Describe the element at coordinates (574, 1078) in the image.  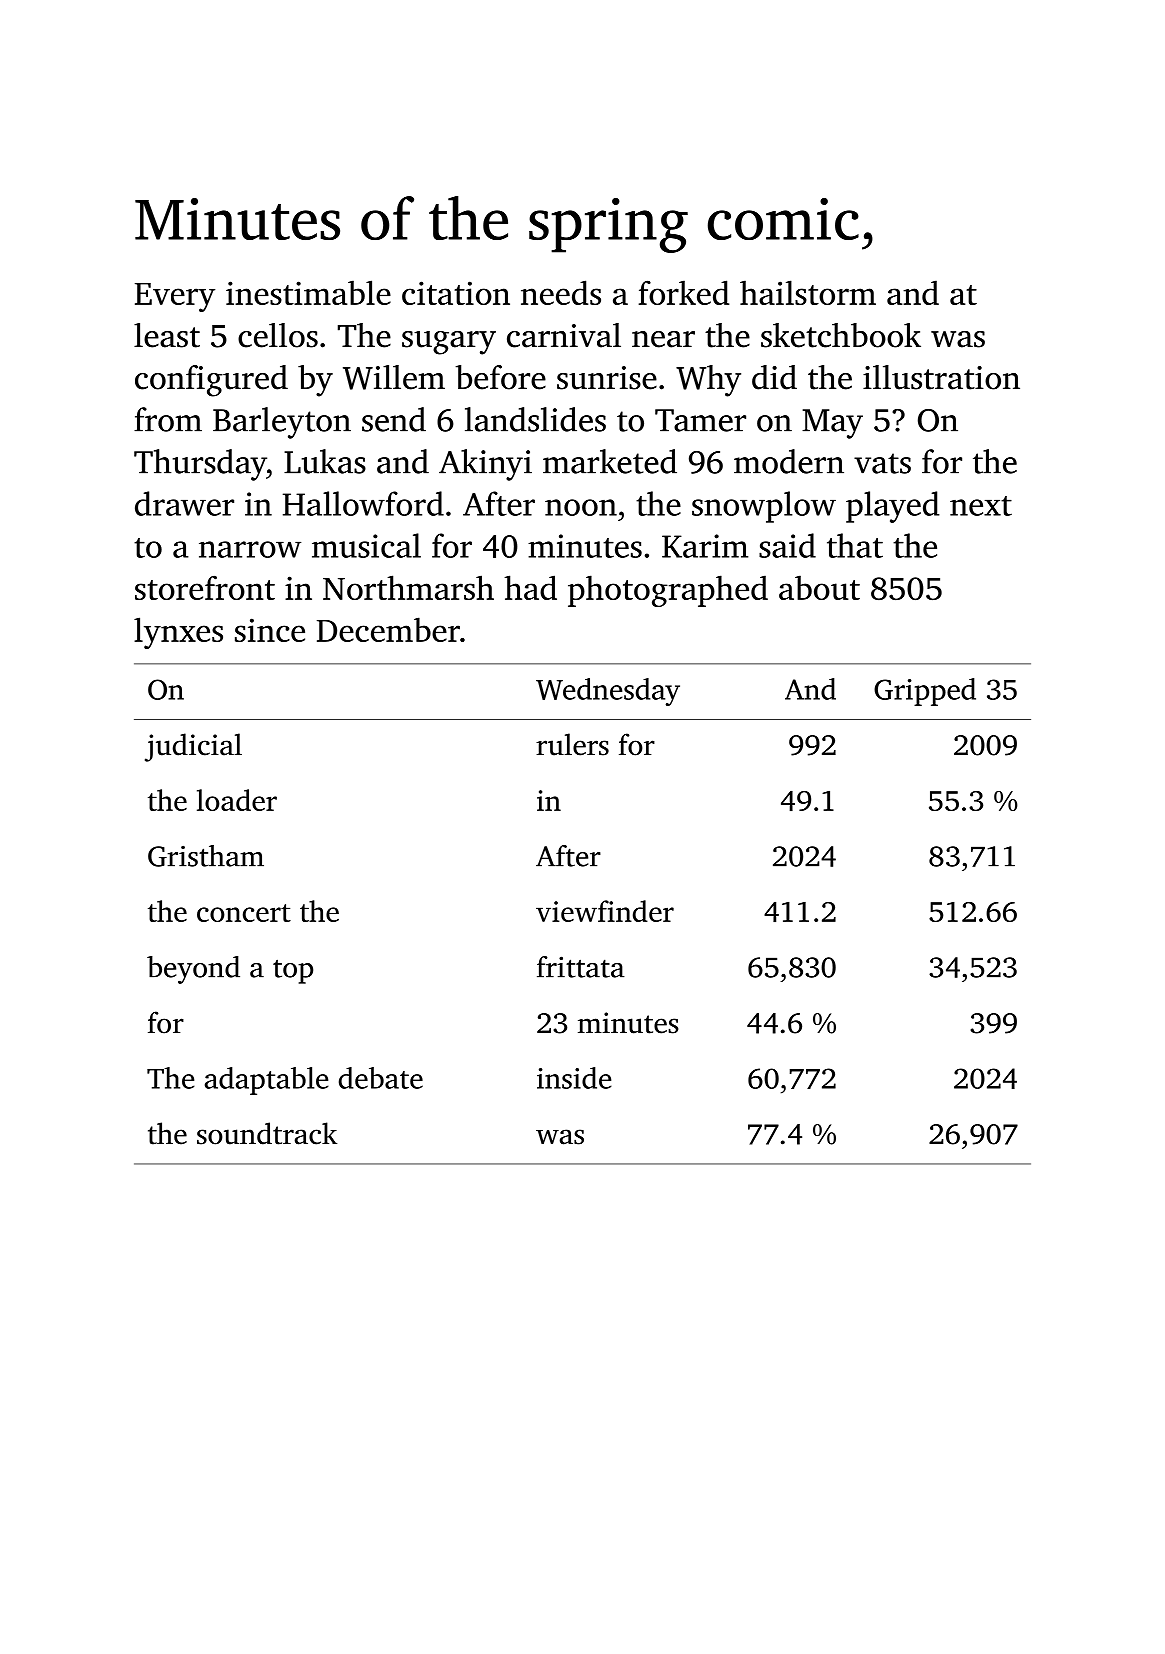
I see `inside` at that location.
